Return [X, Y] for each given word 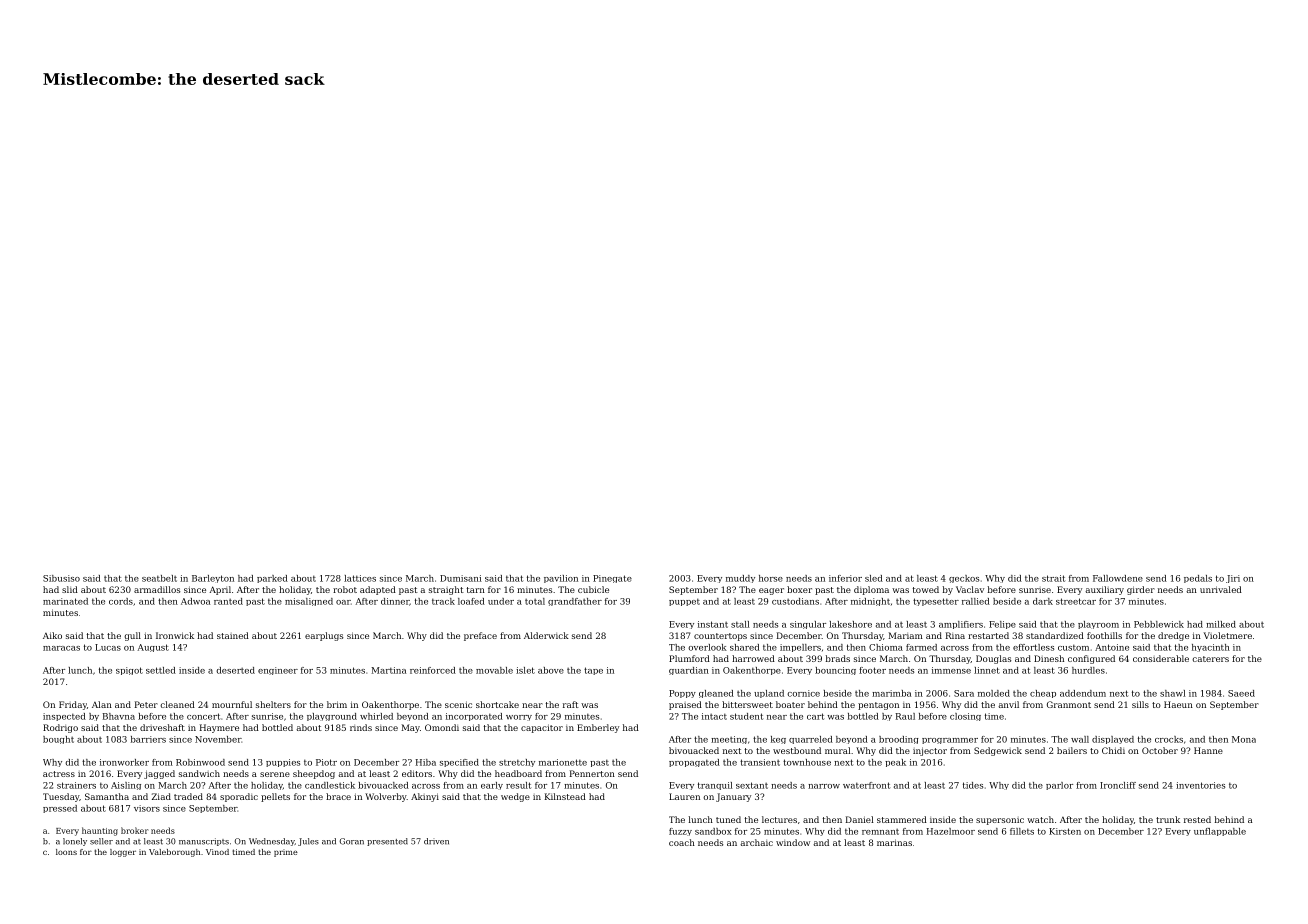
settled [161, 670]
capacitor [542, 728]
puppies [283, 763]
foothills [1104, 635]
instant [713, 624]
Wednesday [272, 842]
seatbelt [159, 578]
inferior [845, 578]
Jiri [1233, 579]
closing [965, 717]
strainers [76, 785]
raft [571, 704]
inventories [1200, 785]
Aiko [52, 635]
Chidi [1113, 750]
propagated [694, 763]
